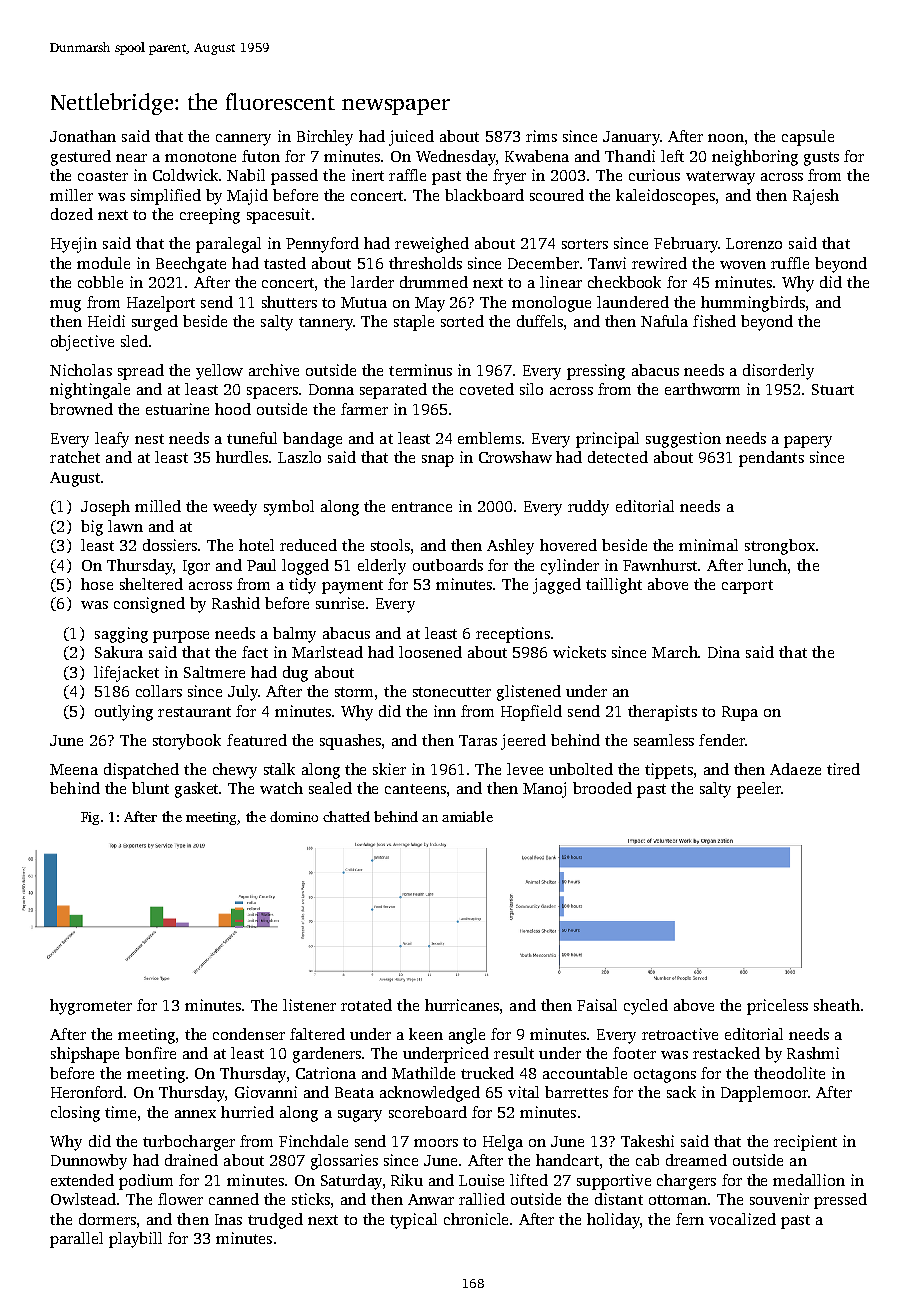 The image size is (924, 1314). I want to click on sheath, so click(837, 1005).
